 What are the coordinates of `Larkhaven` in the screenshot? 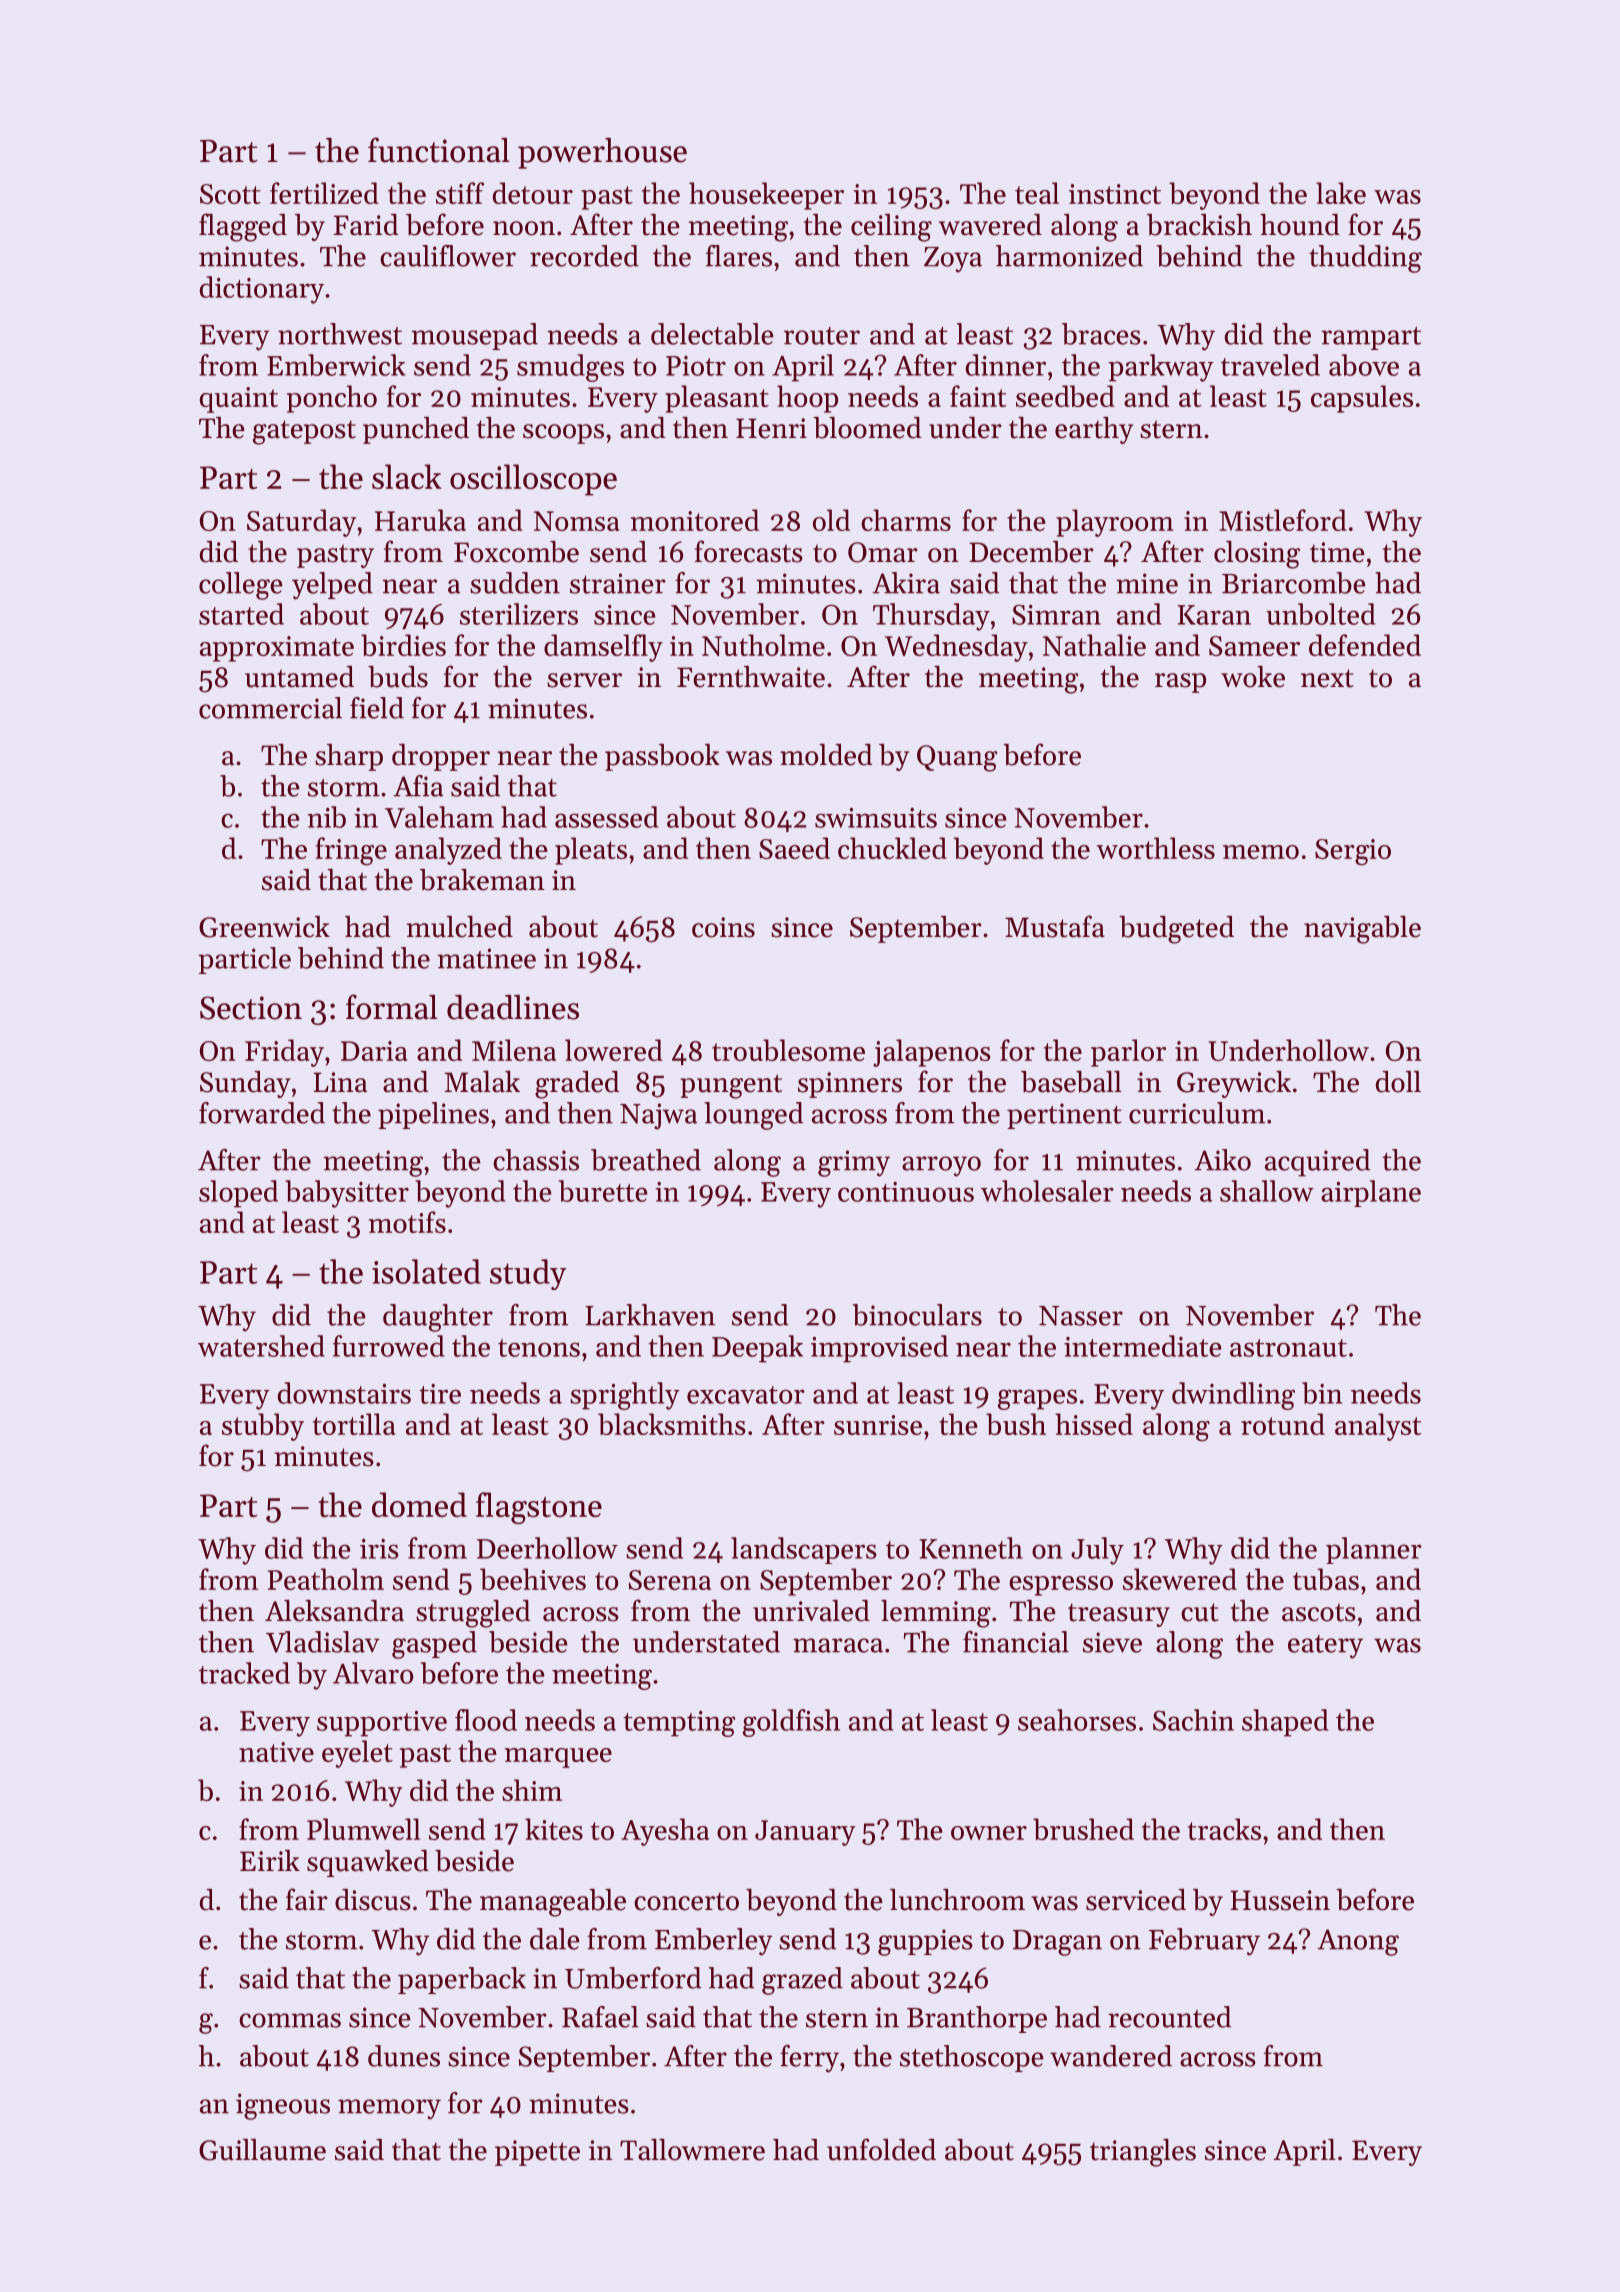 It's located at (650, 1315).
